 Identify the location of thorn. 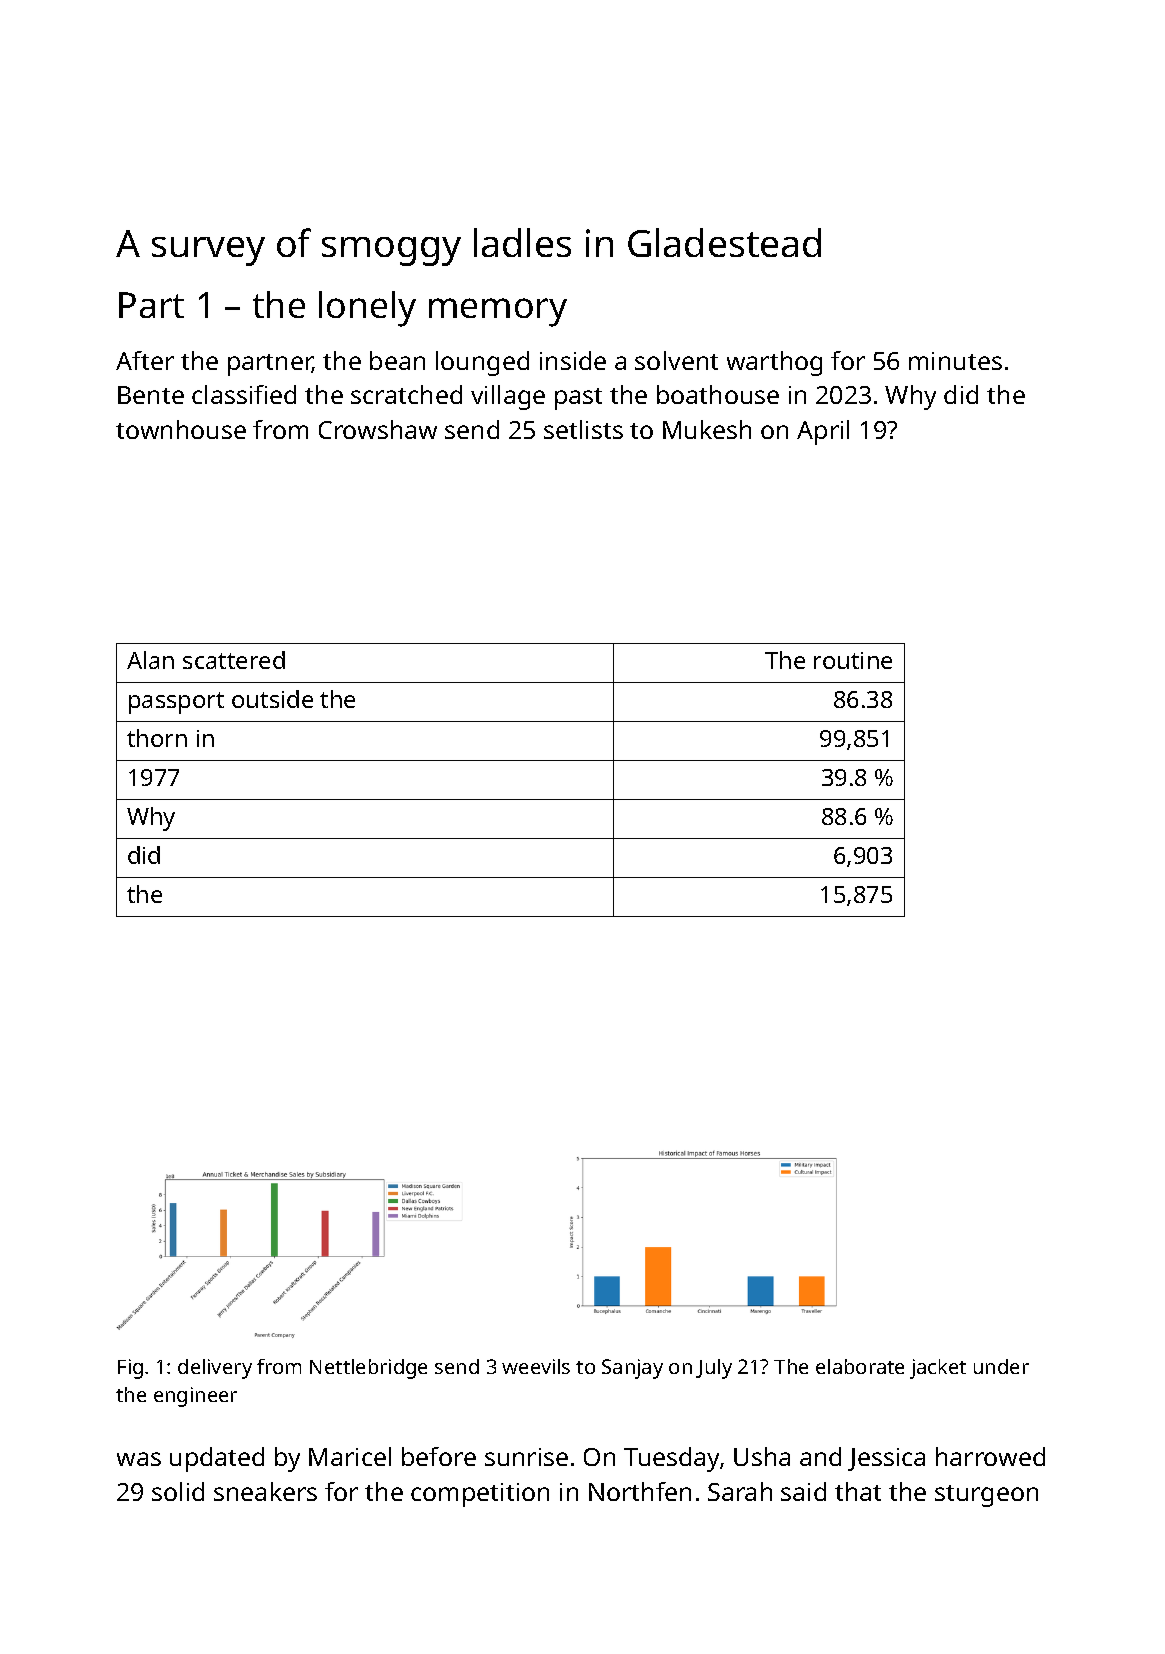
(157, 738).
